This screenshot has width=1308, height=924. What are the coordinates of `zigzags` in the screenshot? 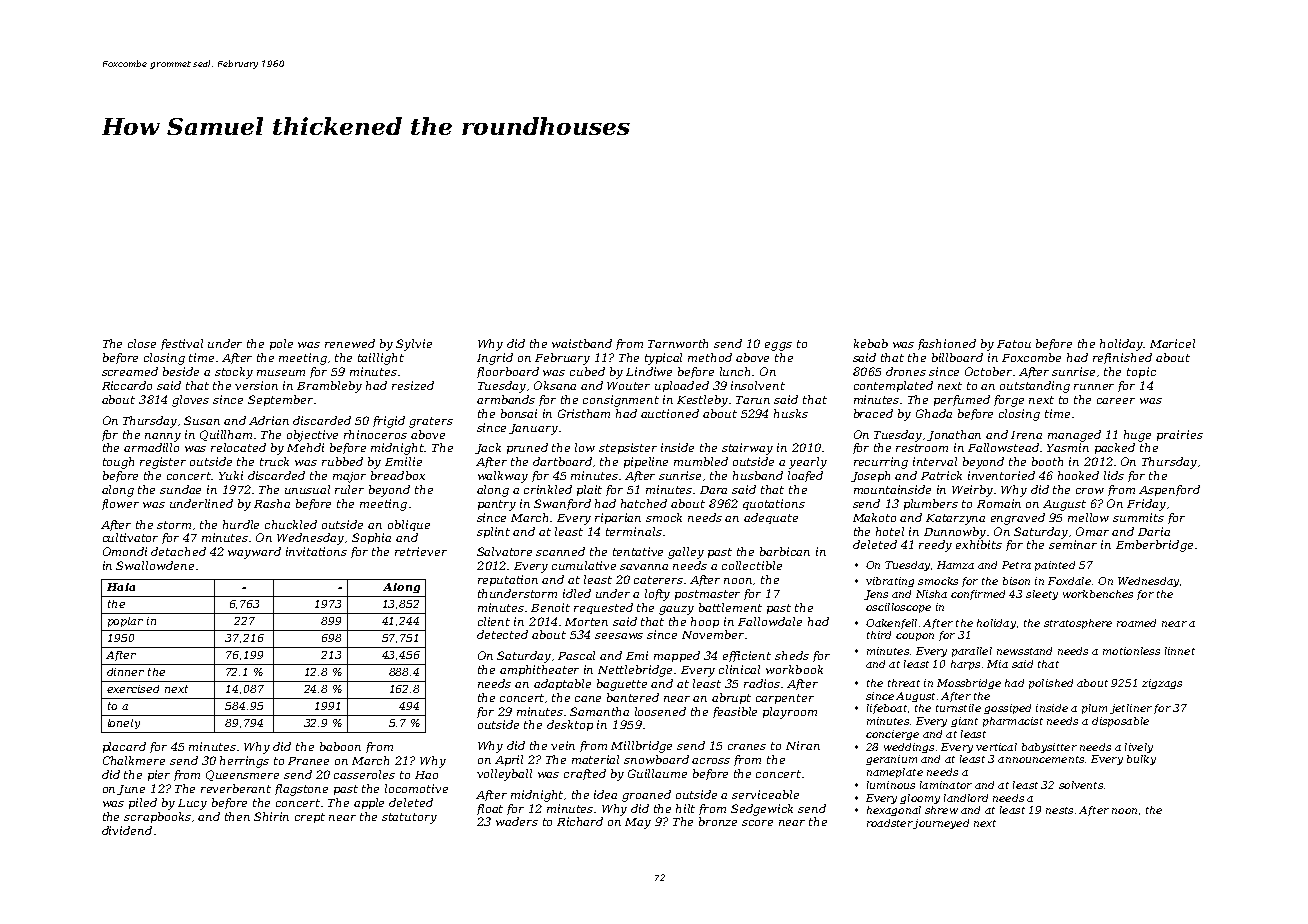 It's located at (1162, 684).
